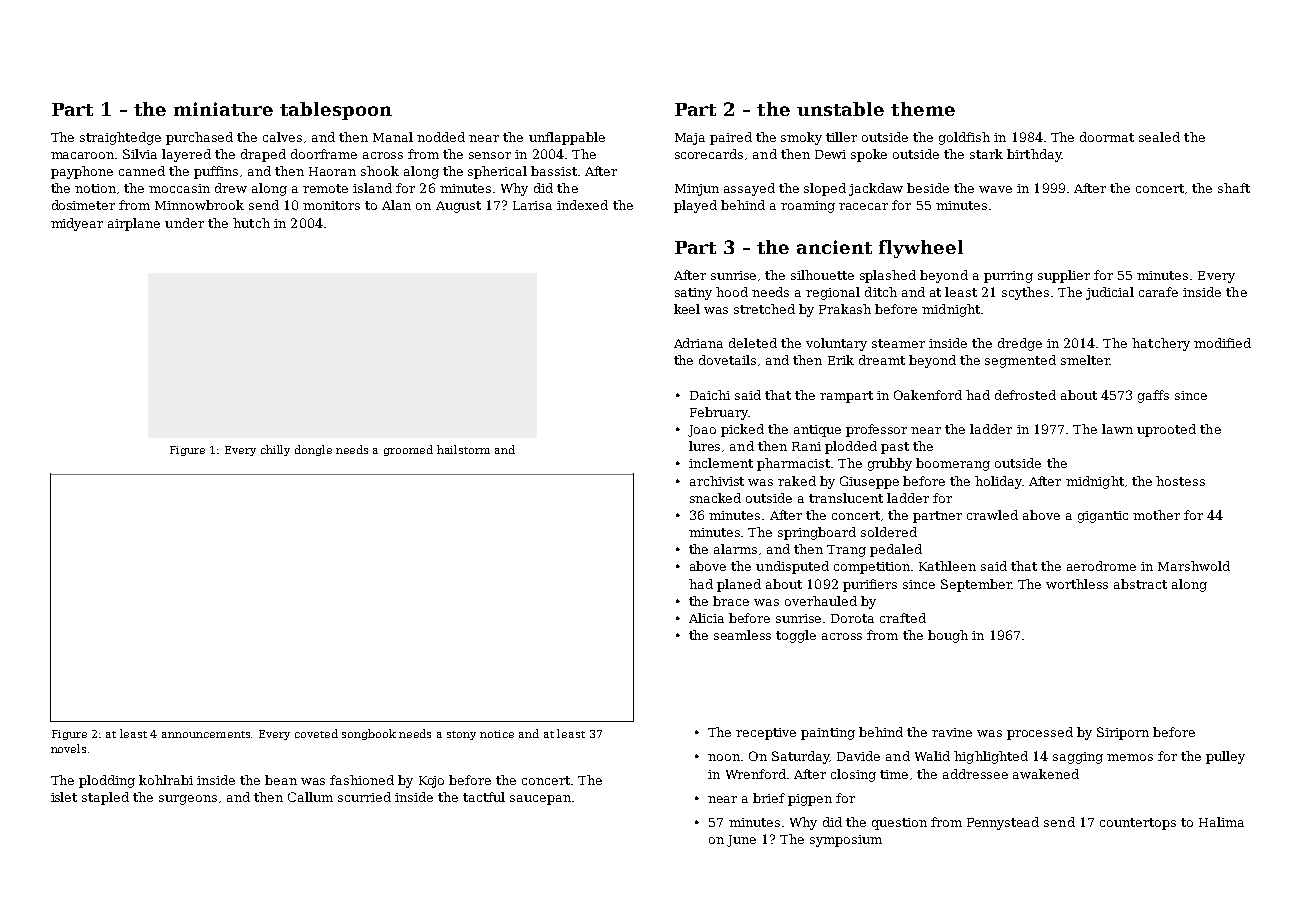 This page has height=924, width=1308. Describe the element at coordinates (68, 748) in the page. I see `novels` at that location.
